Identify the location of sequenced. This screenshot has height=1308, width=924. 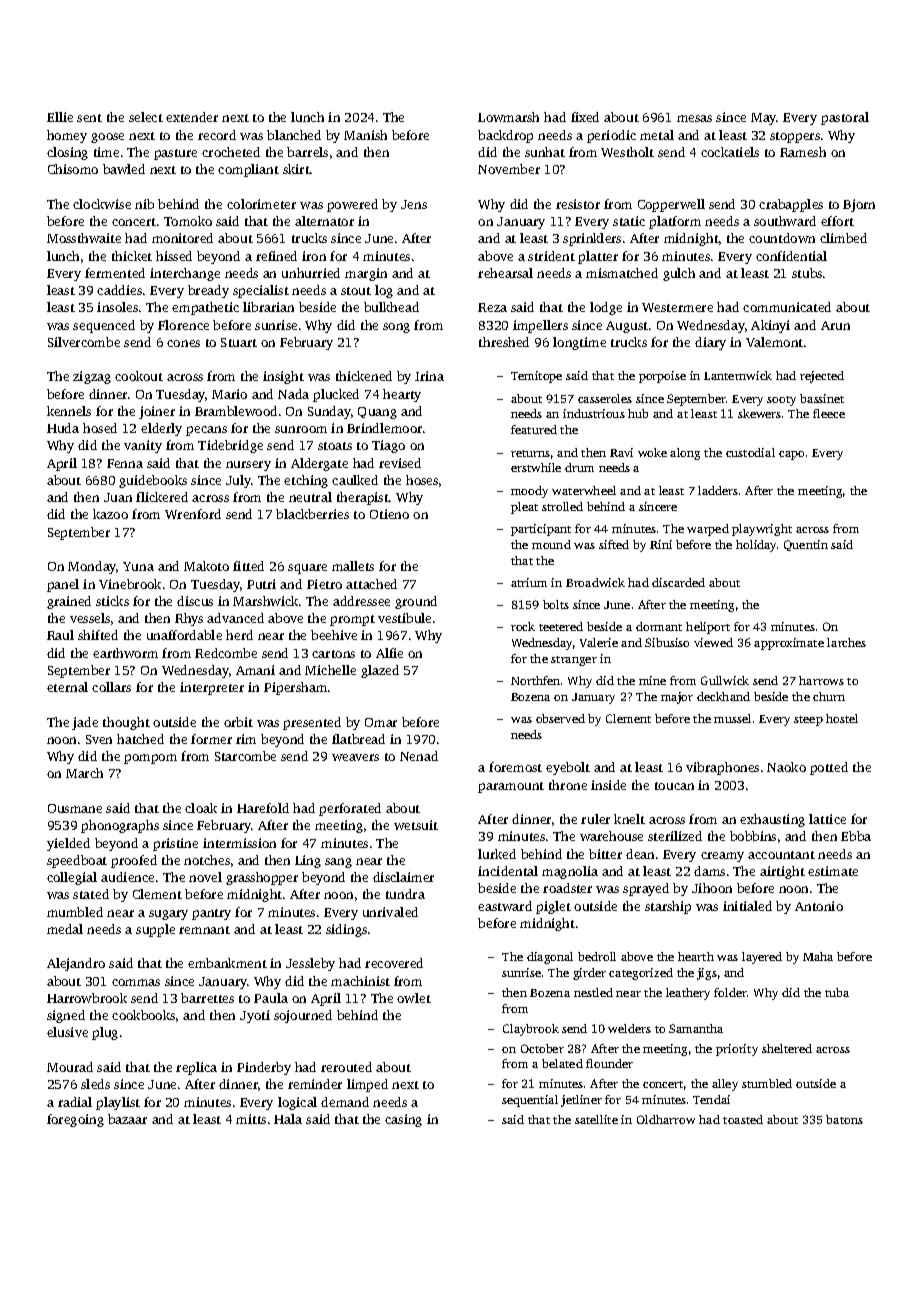
(104, 326).
